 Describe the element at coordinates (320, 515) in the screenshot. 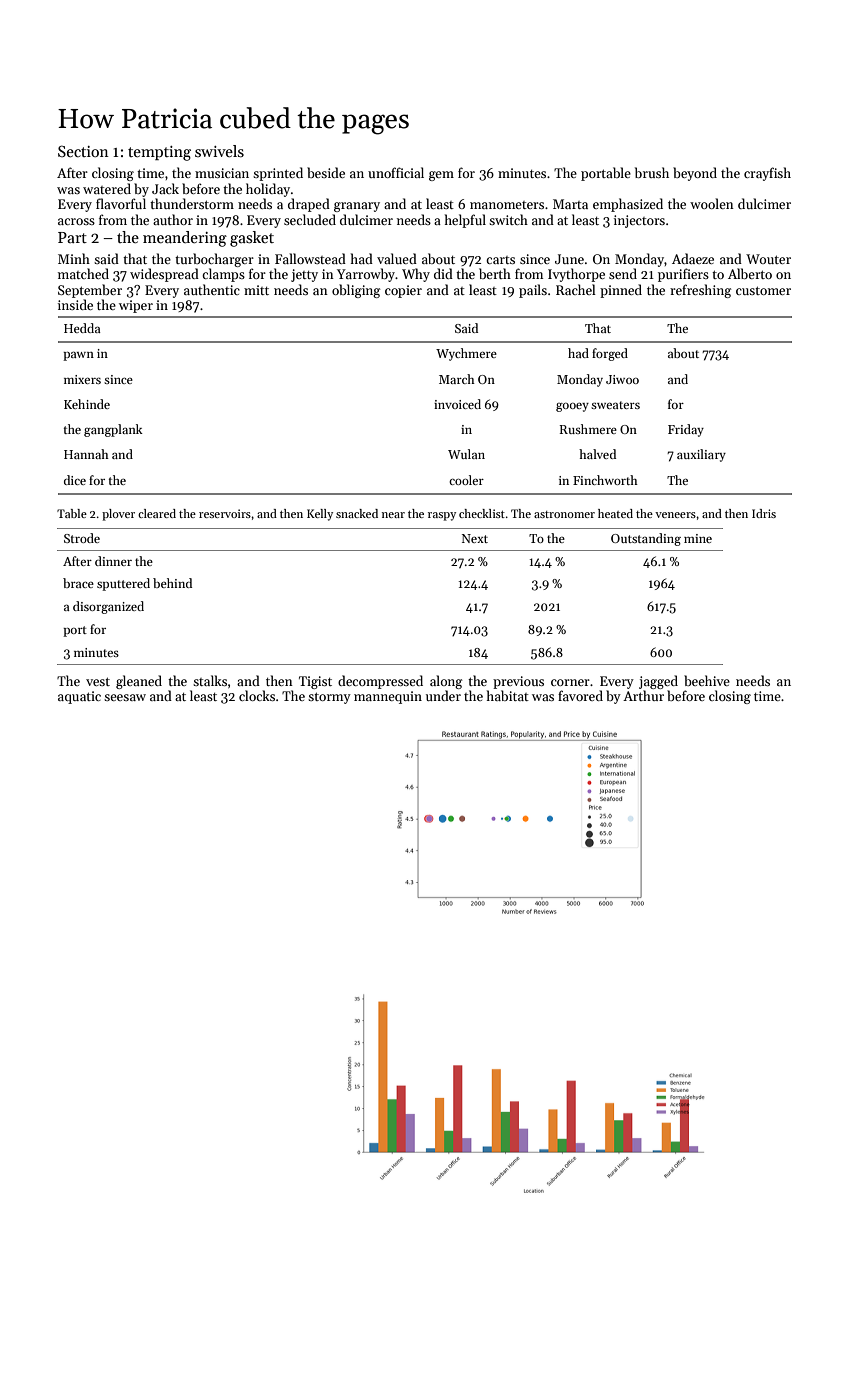

I see `Kelly` at that location.
